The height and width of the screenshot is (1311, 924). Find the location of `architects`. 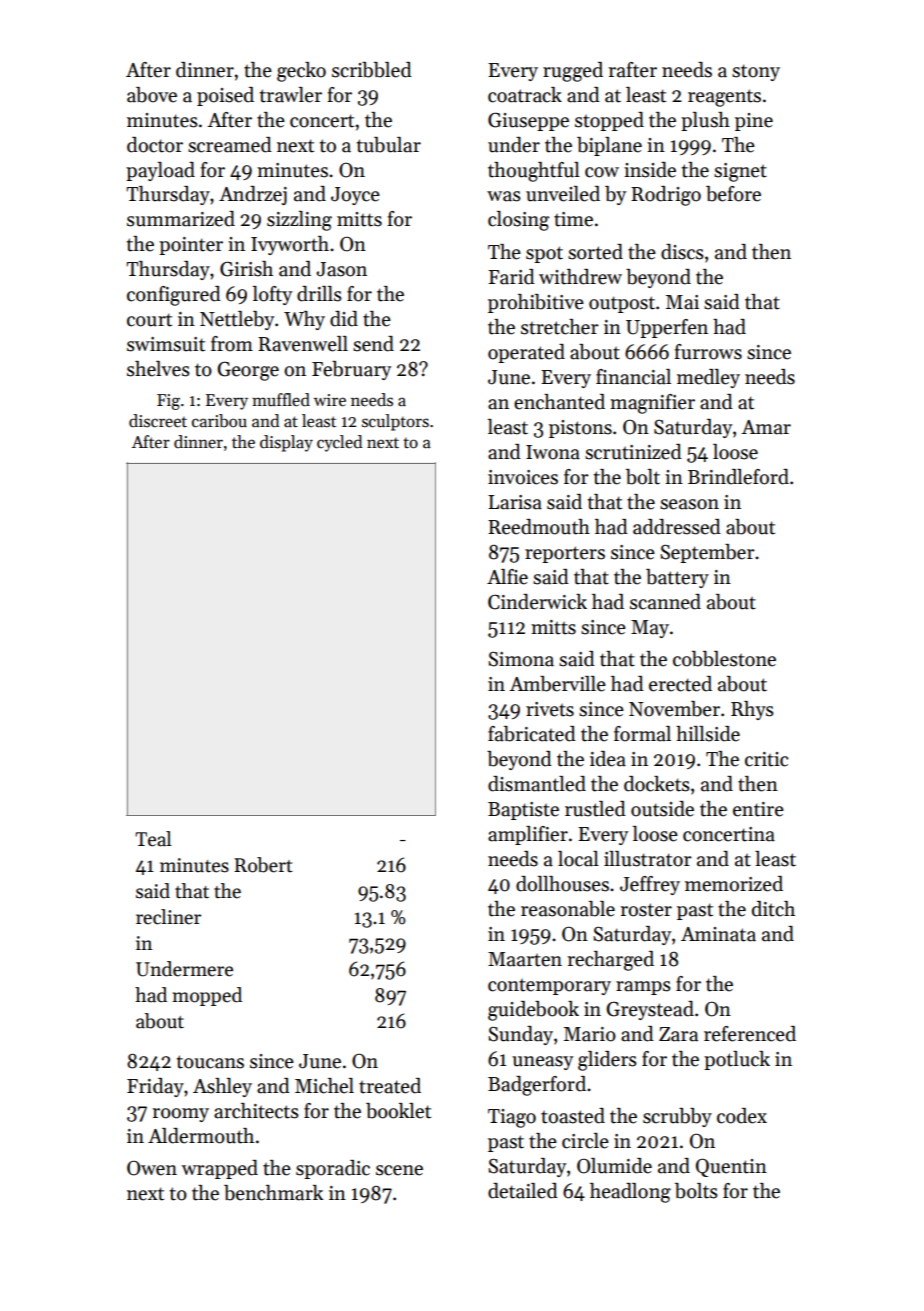

architects is located at coordinates (256, 1111).
